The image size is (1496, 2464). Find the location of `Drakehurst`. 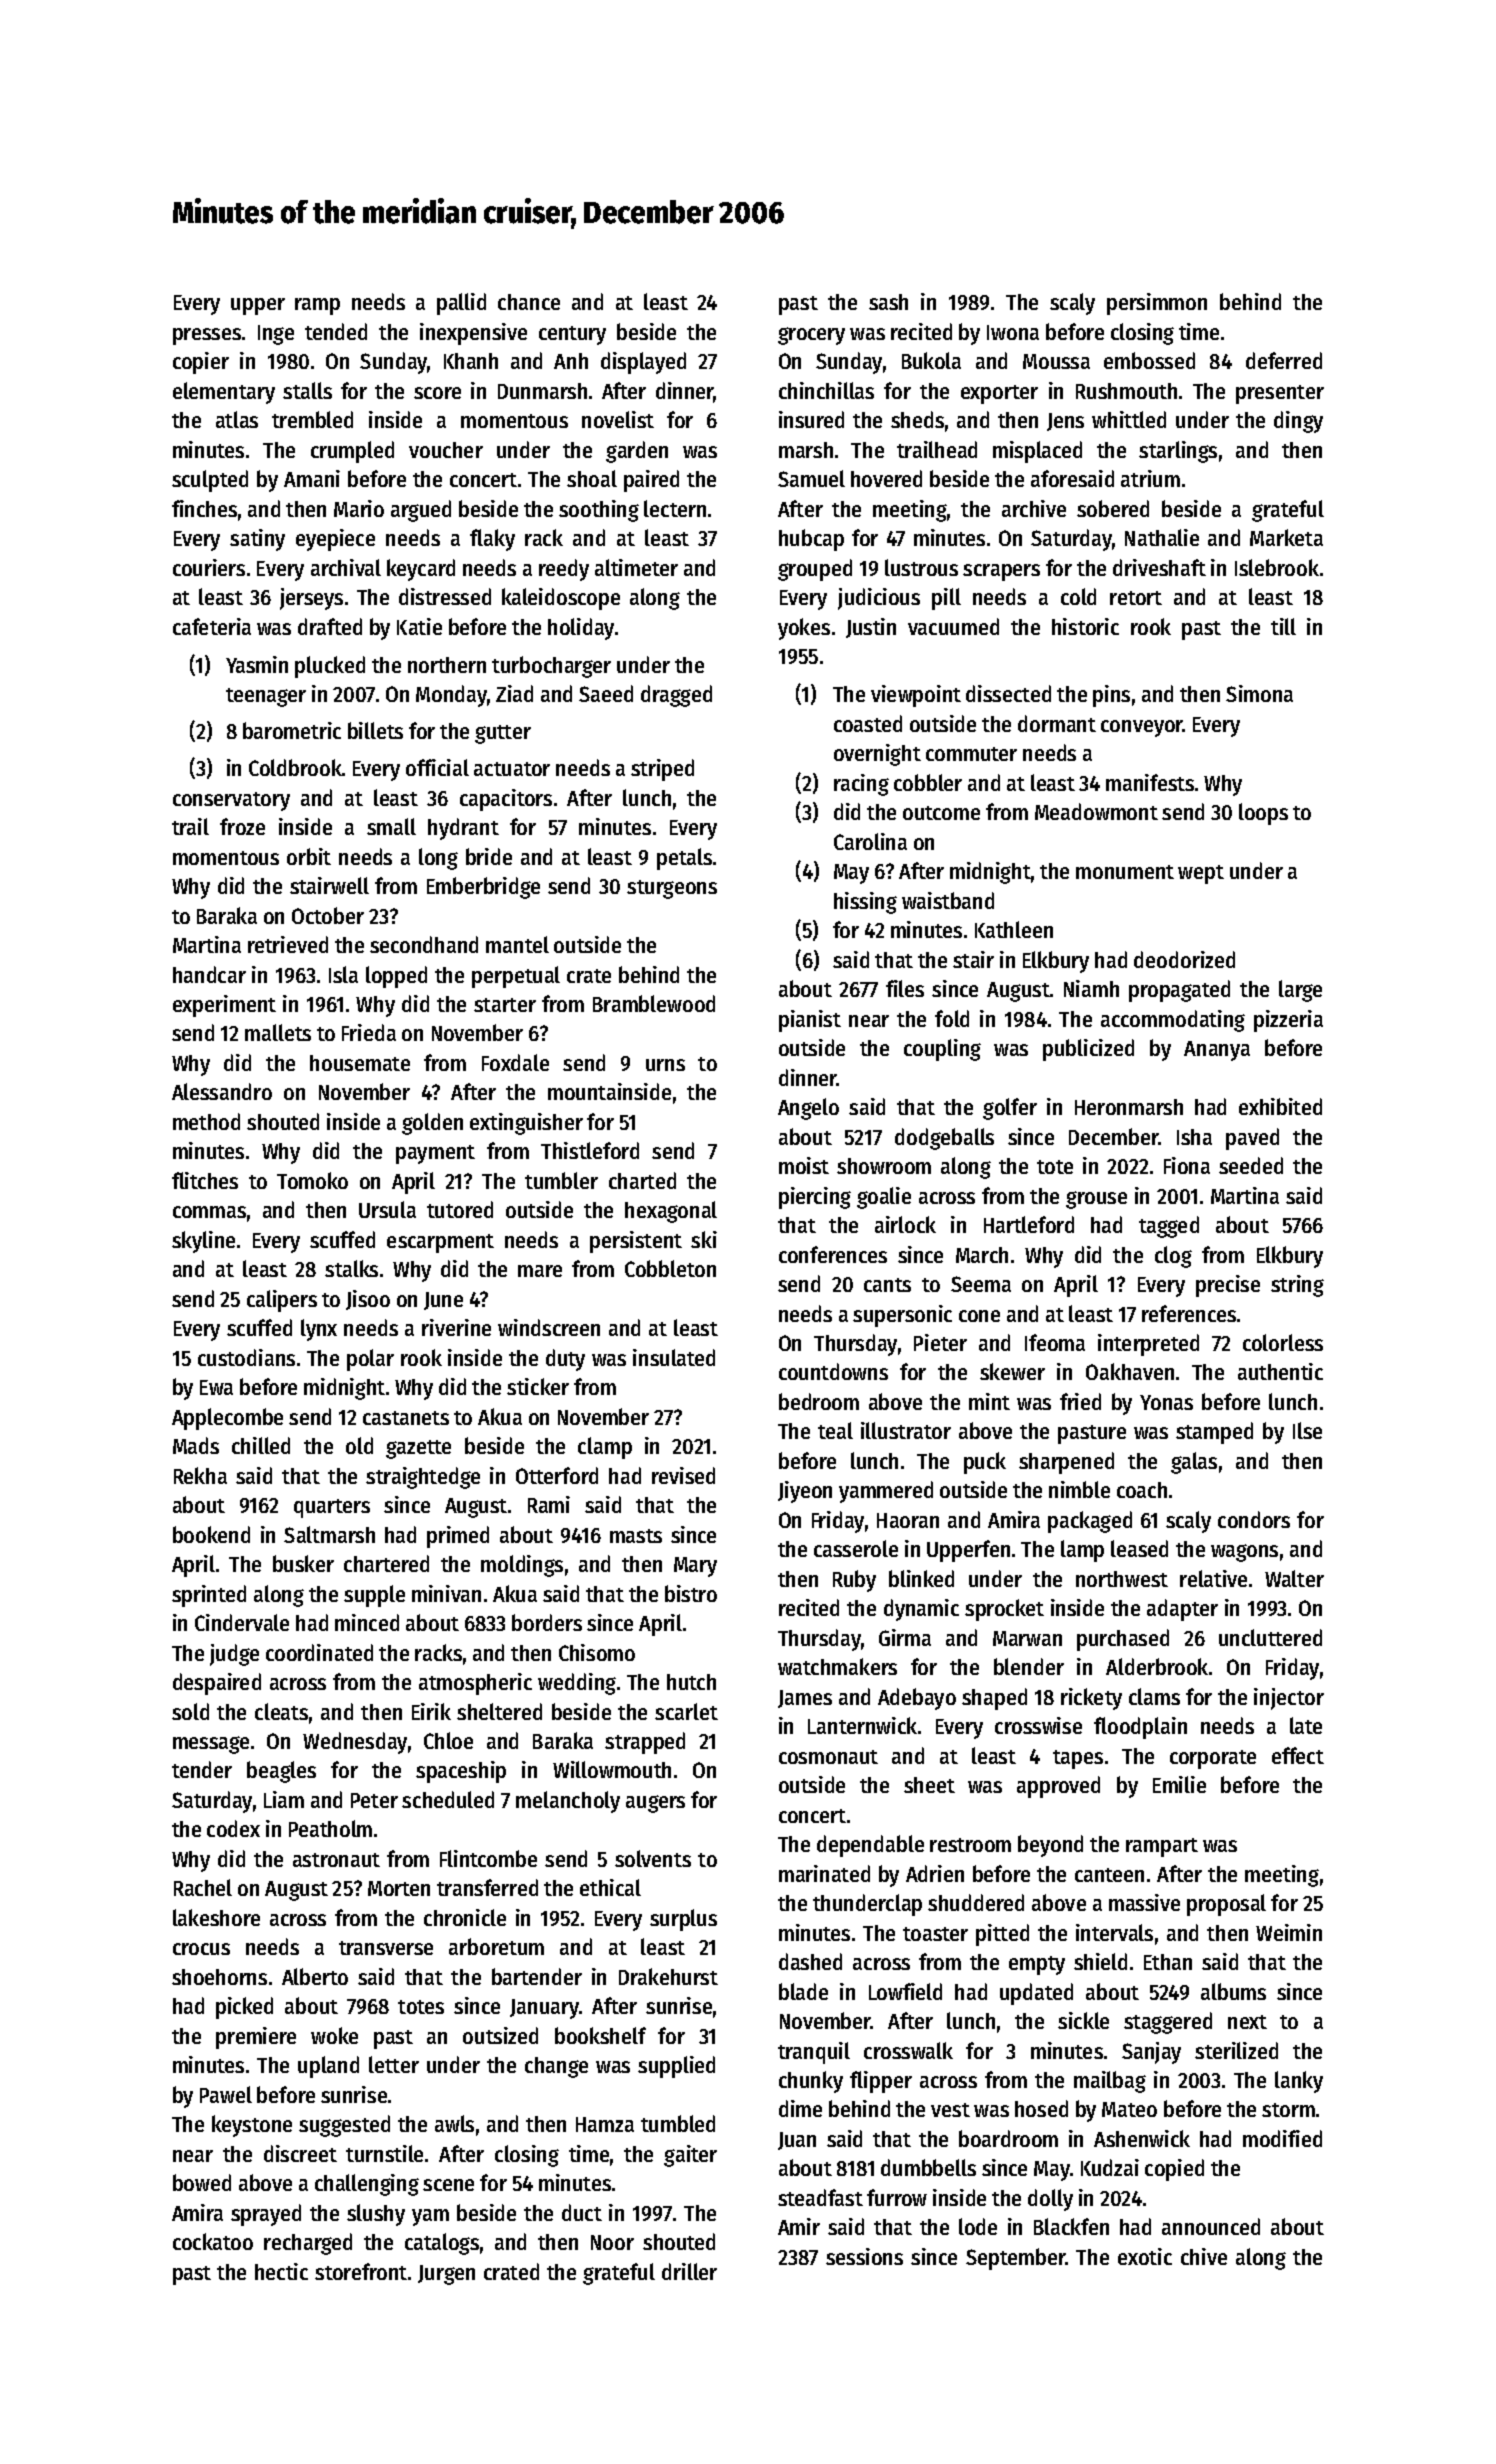

Drakehurst is located at coordinates (668, 1976).
